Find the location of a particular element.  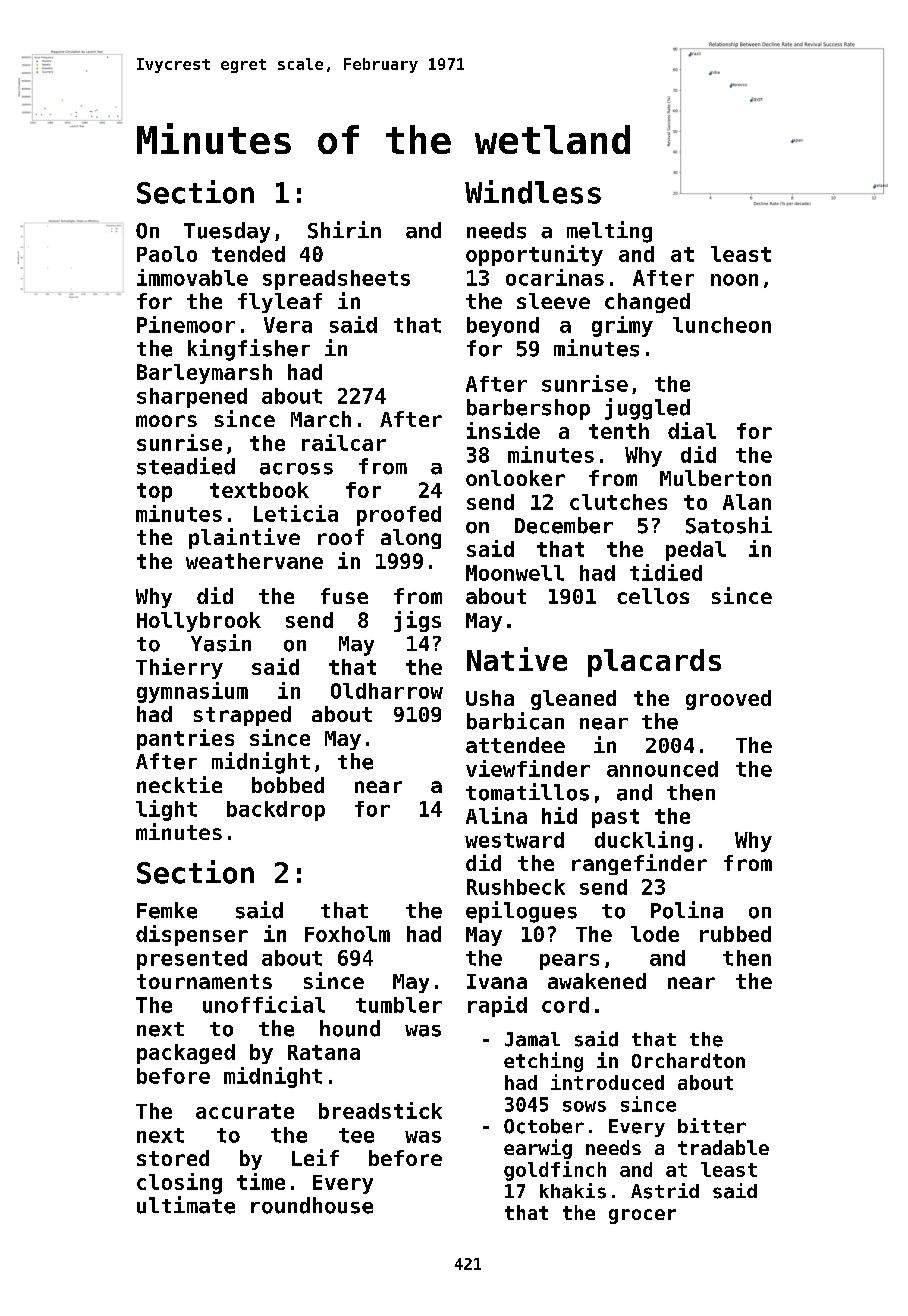

Usha is located at coordinates (490, 698).
